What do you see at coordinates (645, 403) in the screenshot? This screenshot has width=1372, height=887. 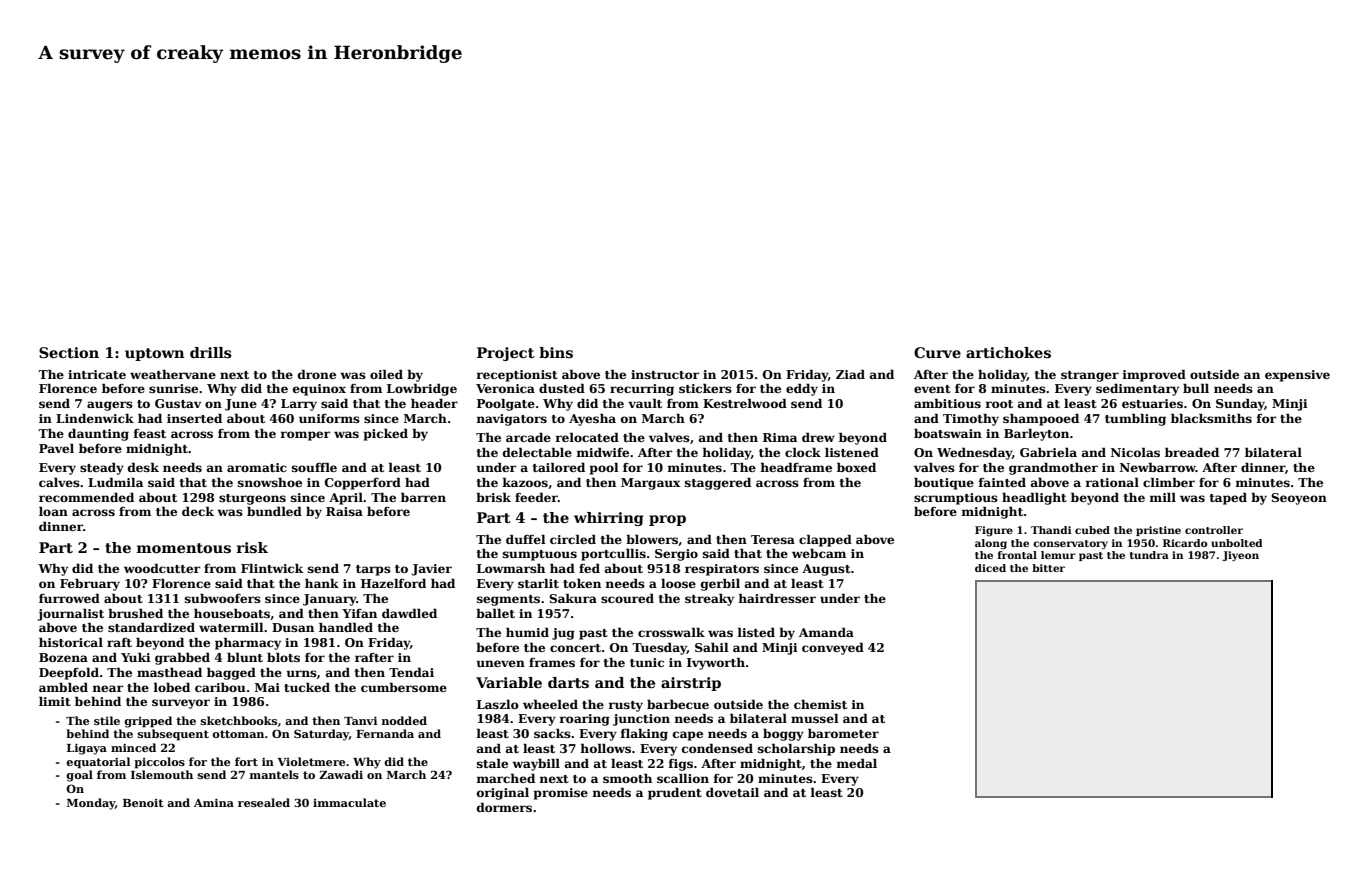 I see `vault` at bounding box center [645, 403].
